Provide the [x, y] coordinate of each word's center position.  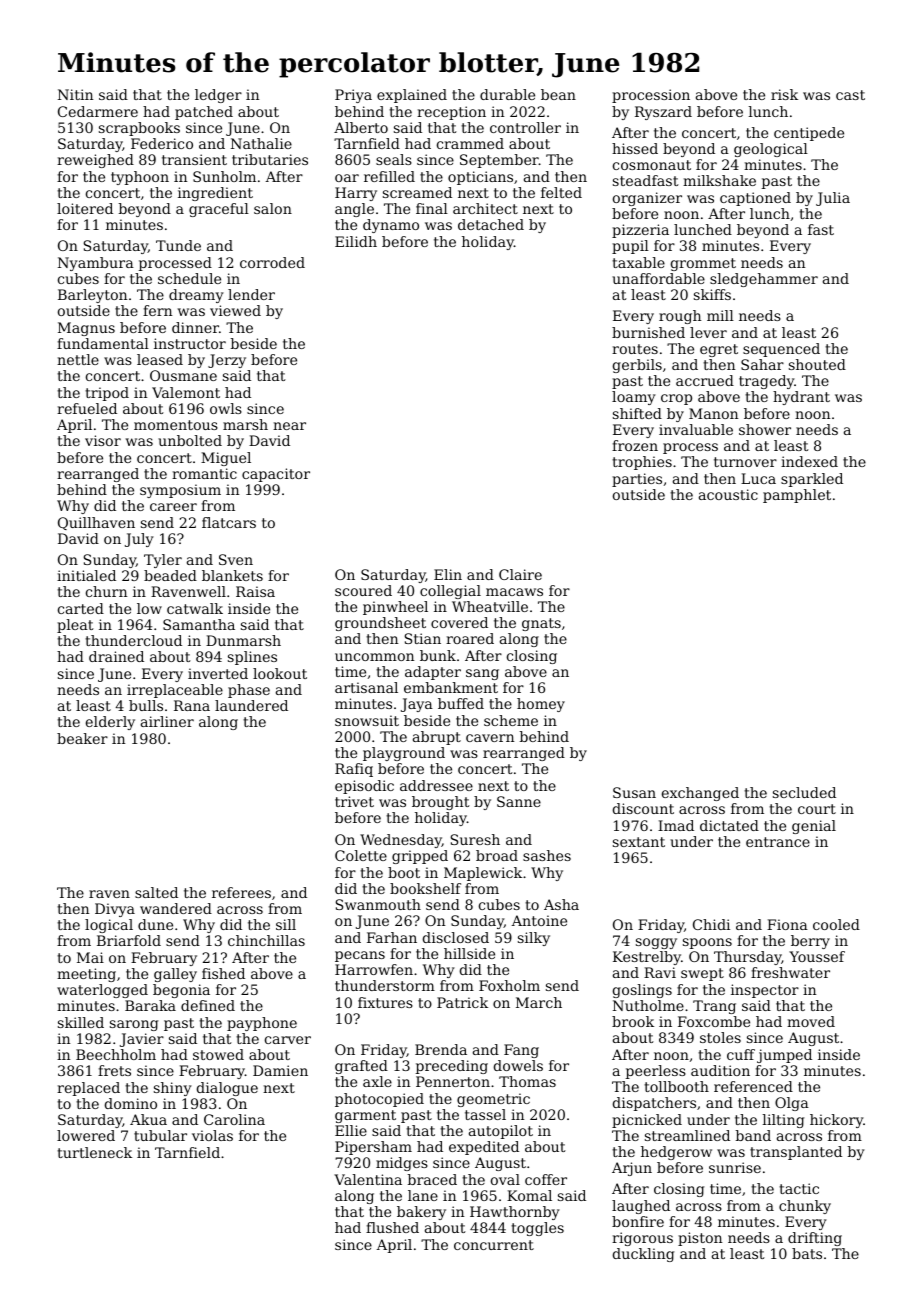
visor [103, 440]
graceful [219, 210]
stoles [720, 1037]
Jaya [417, 705]
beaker [82, 738]
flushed [392, 1227]
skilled [81, 1022]
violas [212, 1135]
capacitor [276, 475]
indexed [809, 461]
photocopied [379, 1100]
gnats [541, 624]
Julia [833, 199]
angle [354, 210]
